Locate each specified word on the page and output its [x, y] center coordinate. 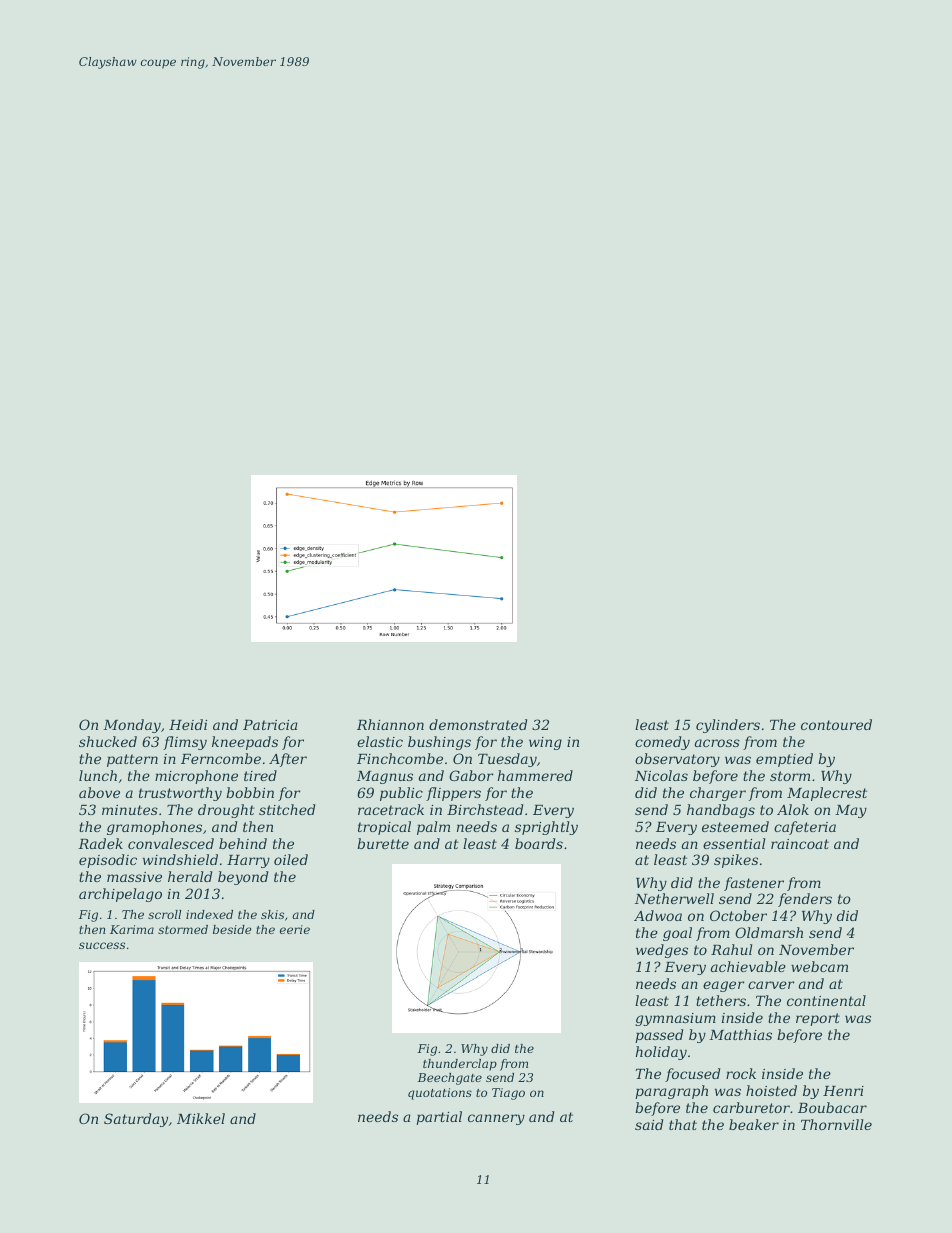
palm [433, 828]
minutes [130, 810]
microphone [196, 777]
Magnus [385, 777]
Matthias [740, 1034]
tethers [721, 1000]
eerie [295, 929]
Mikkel [201, 1118]
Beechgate [450, 1079]
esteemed [735, 826]
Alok [793, 809]
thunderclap [460, 1065]
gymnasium [675, 1019]
